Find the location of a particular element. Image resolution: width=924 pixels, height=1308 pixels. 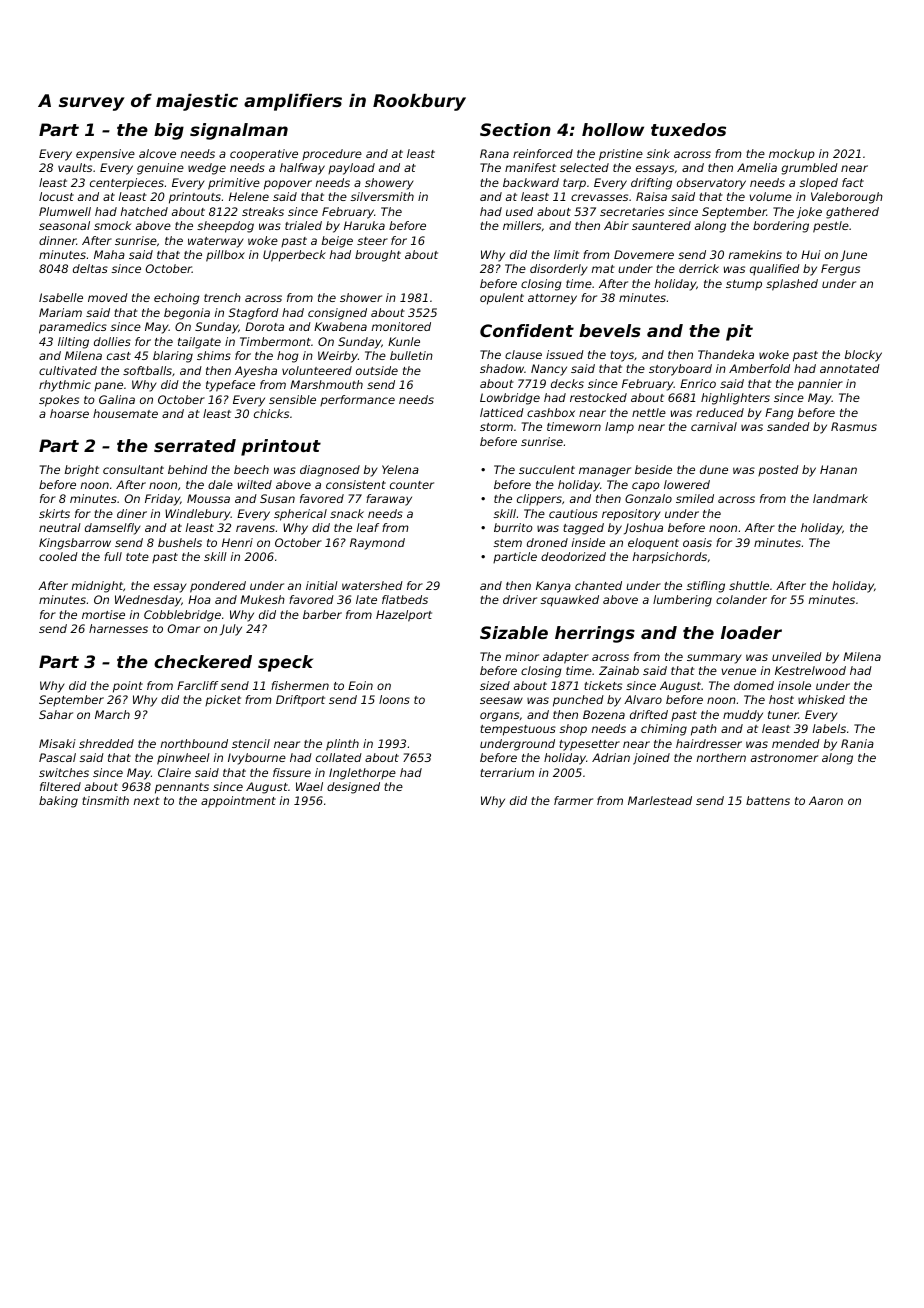

tuxedos is located at coordinates (688, 129).
